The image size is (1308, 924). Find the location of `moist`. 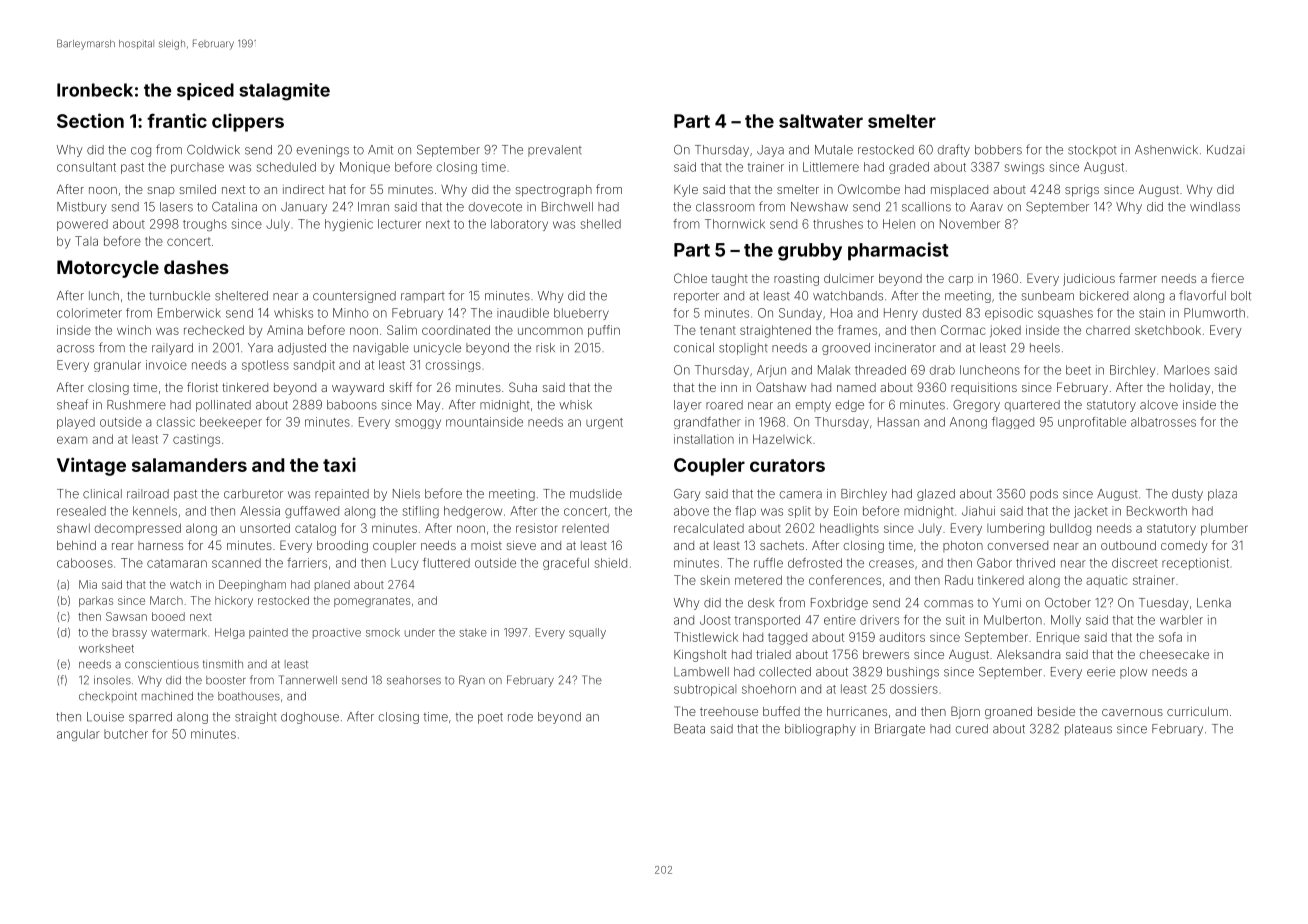

moist is located at coordinates (486, 545).
